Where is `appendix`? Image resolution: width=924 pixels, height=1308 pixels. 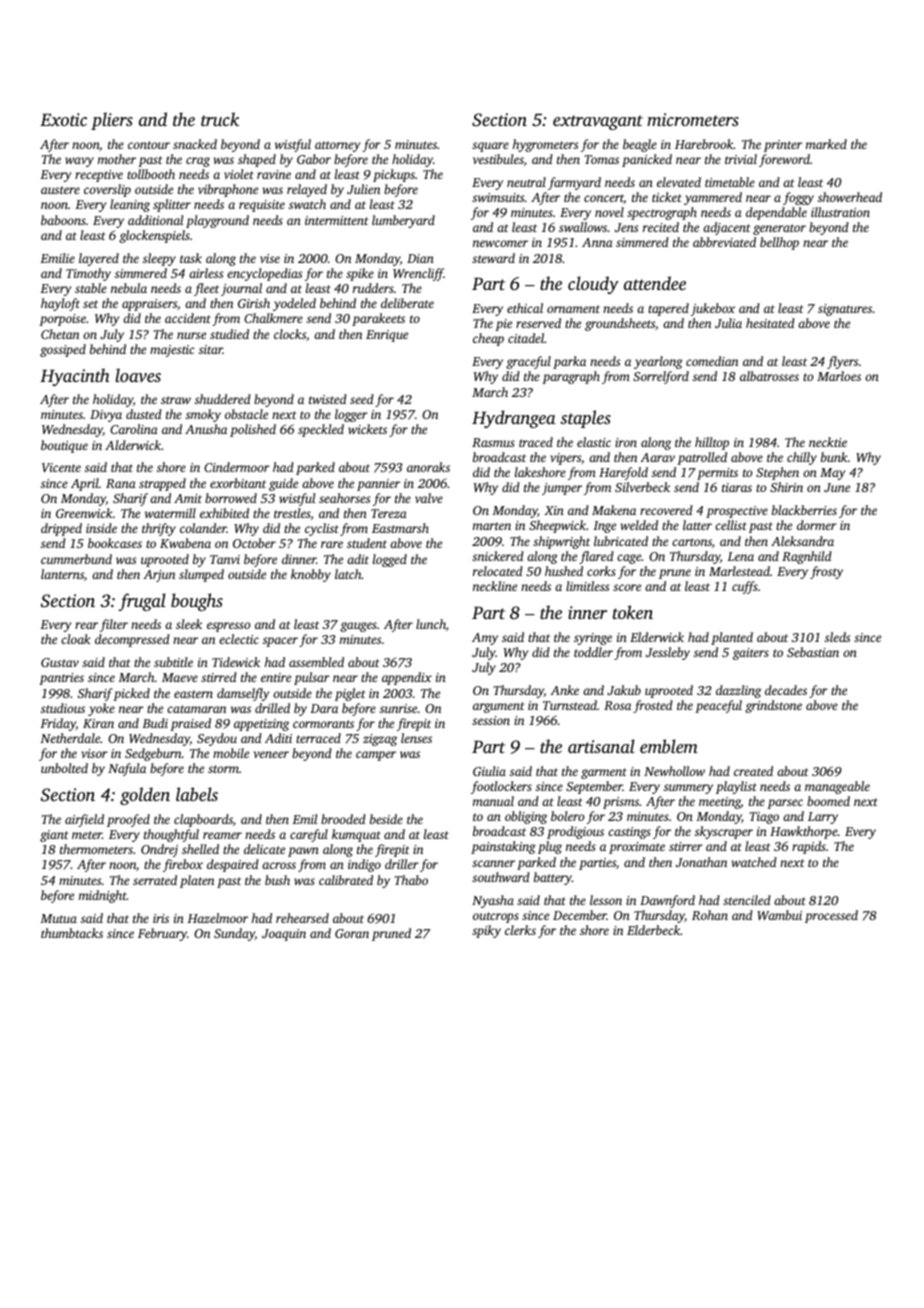 appendix is located at coordinates (407, 678).
